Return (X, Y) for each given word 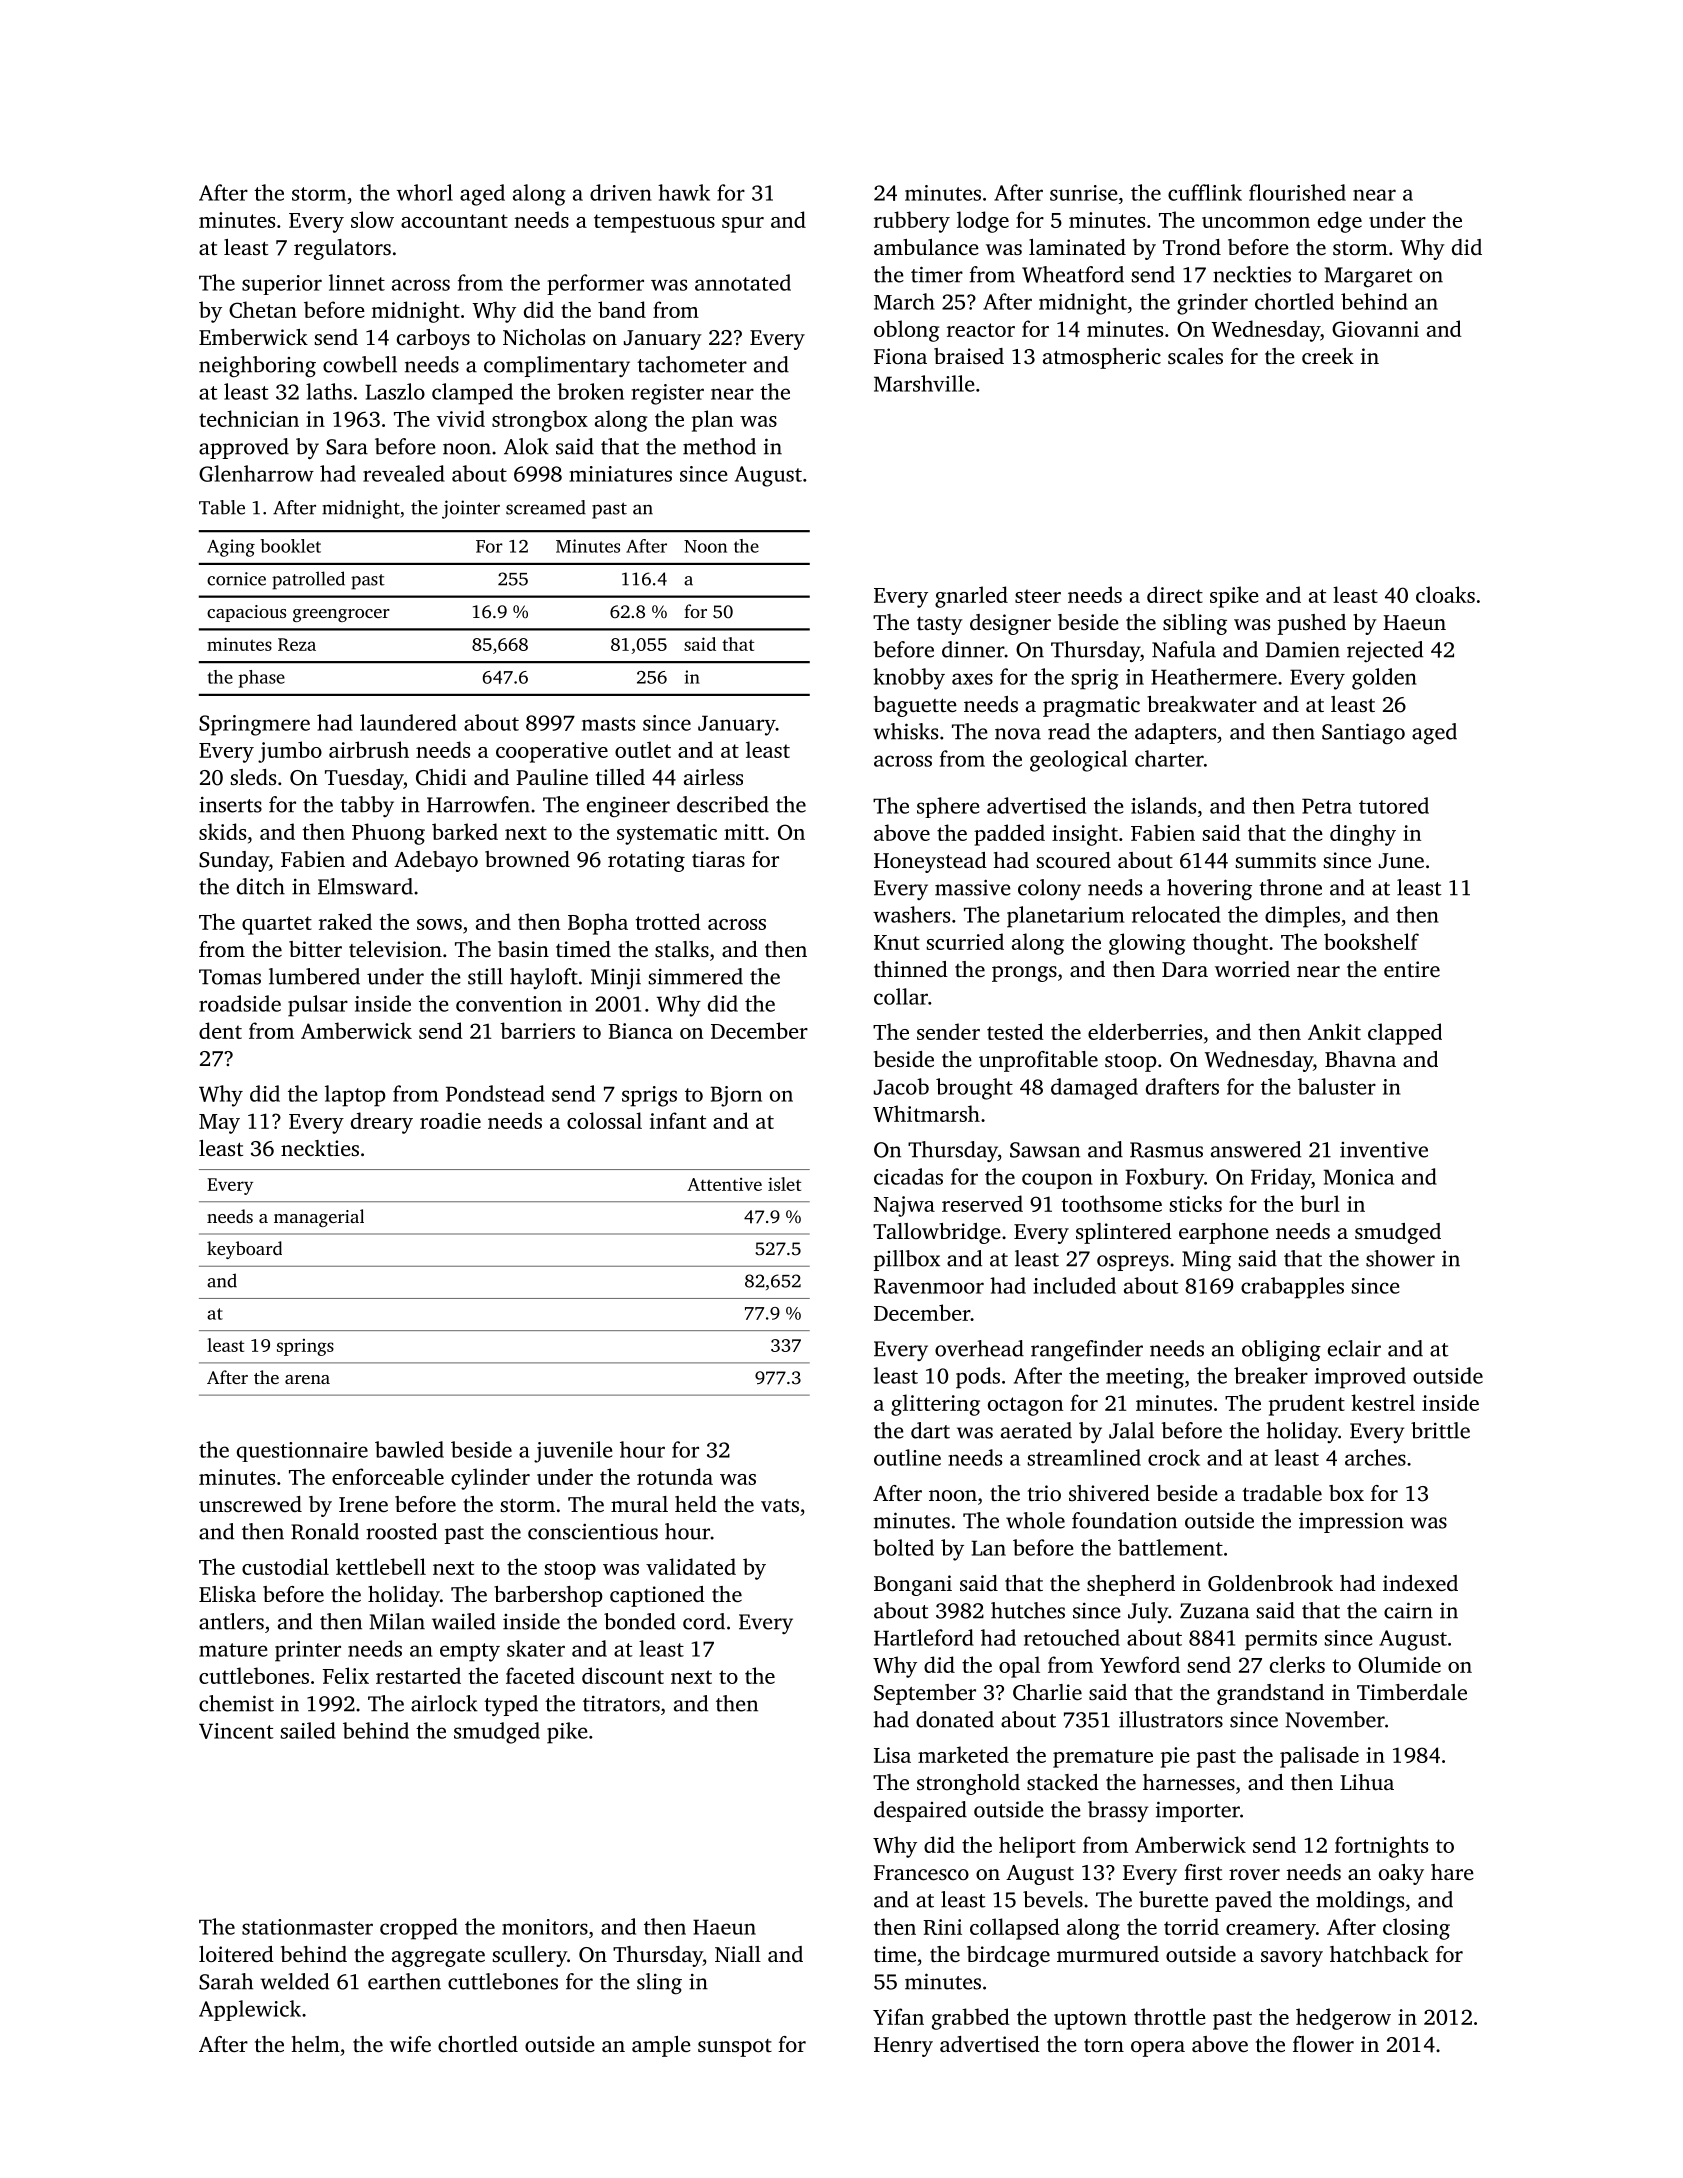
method (719, 446)
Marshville (924, 383)
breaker (1271, 1375)
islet (784, 1184)
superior (282, 285)
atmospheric (1102, 358)
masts (608, 724)
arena (307, 1379)
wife (410, 2044)
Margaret (1368, 277)
